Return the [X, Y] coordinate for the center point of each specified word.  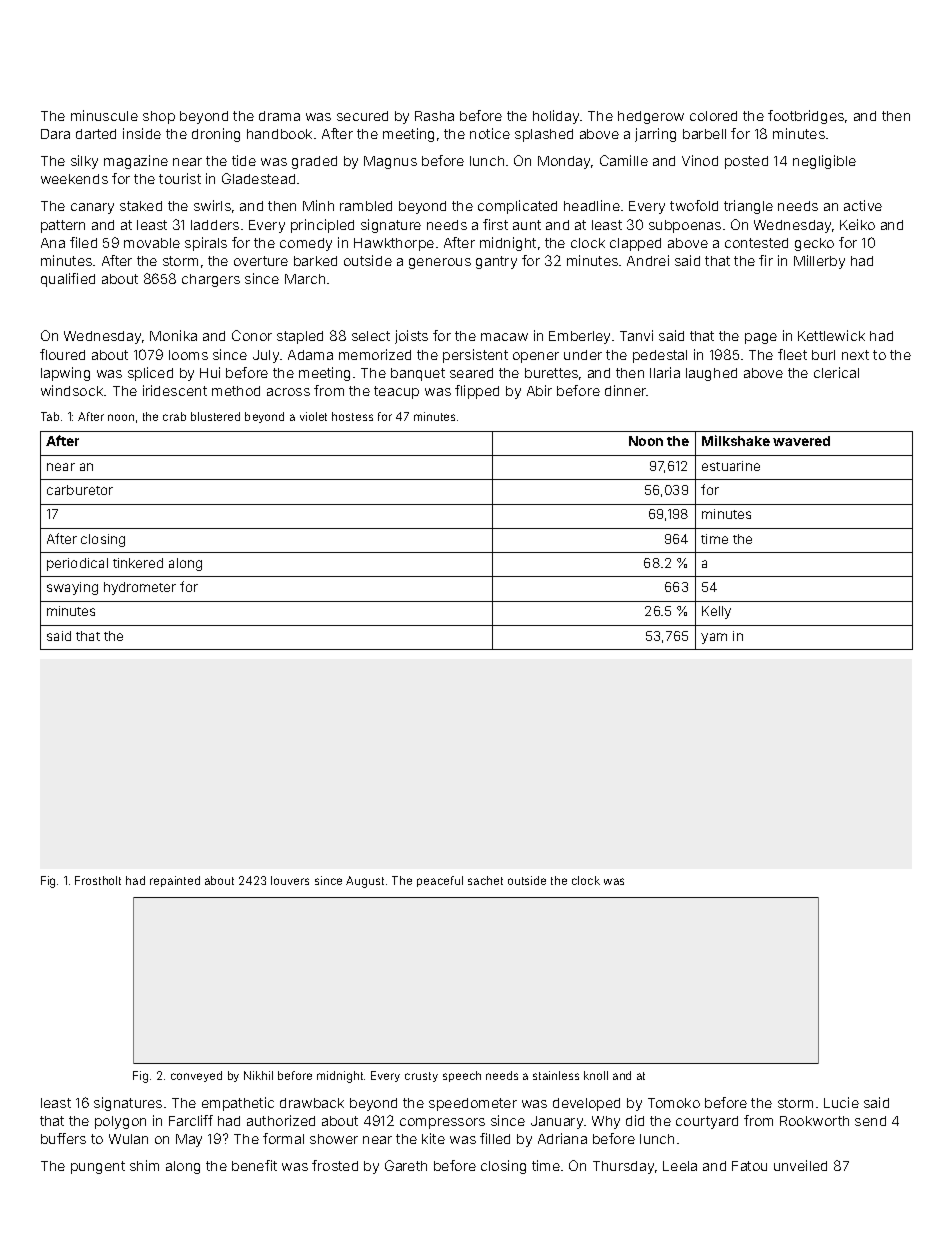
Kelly [716, 612]
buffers [63, 1138]
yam [714, 638]
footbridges [806, 117]
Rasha [434, 116]
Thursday [623, 1167]
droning [216, 135]
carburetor [80, 490]
